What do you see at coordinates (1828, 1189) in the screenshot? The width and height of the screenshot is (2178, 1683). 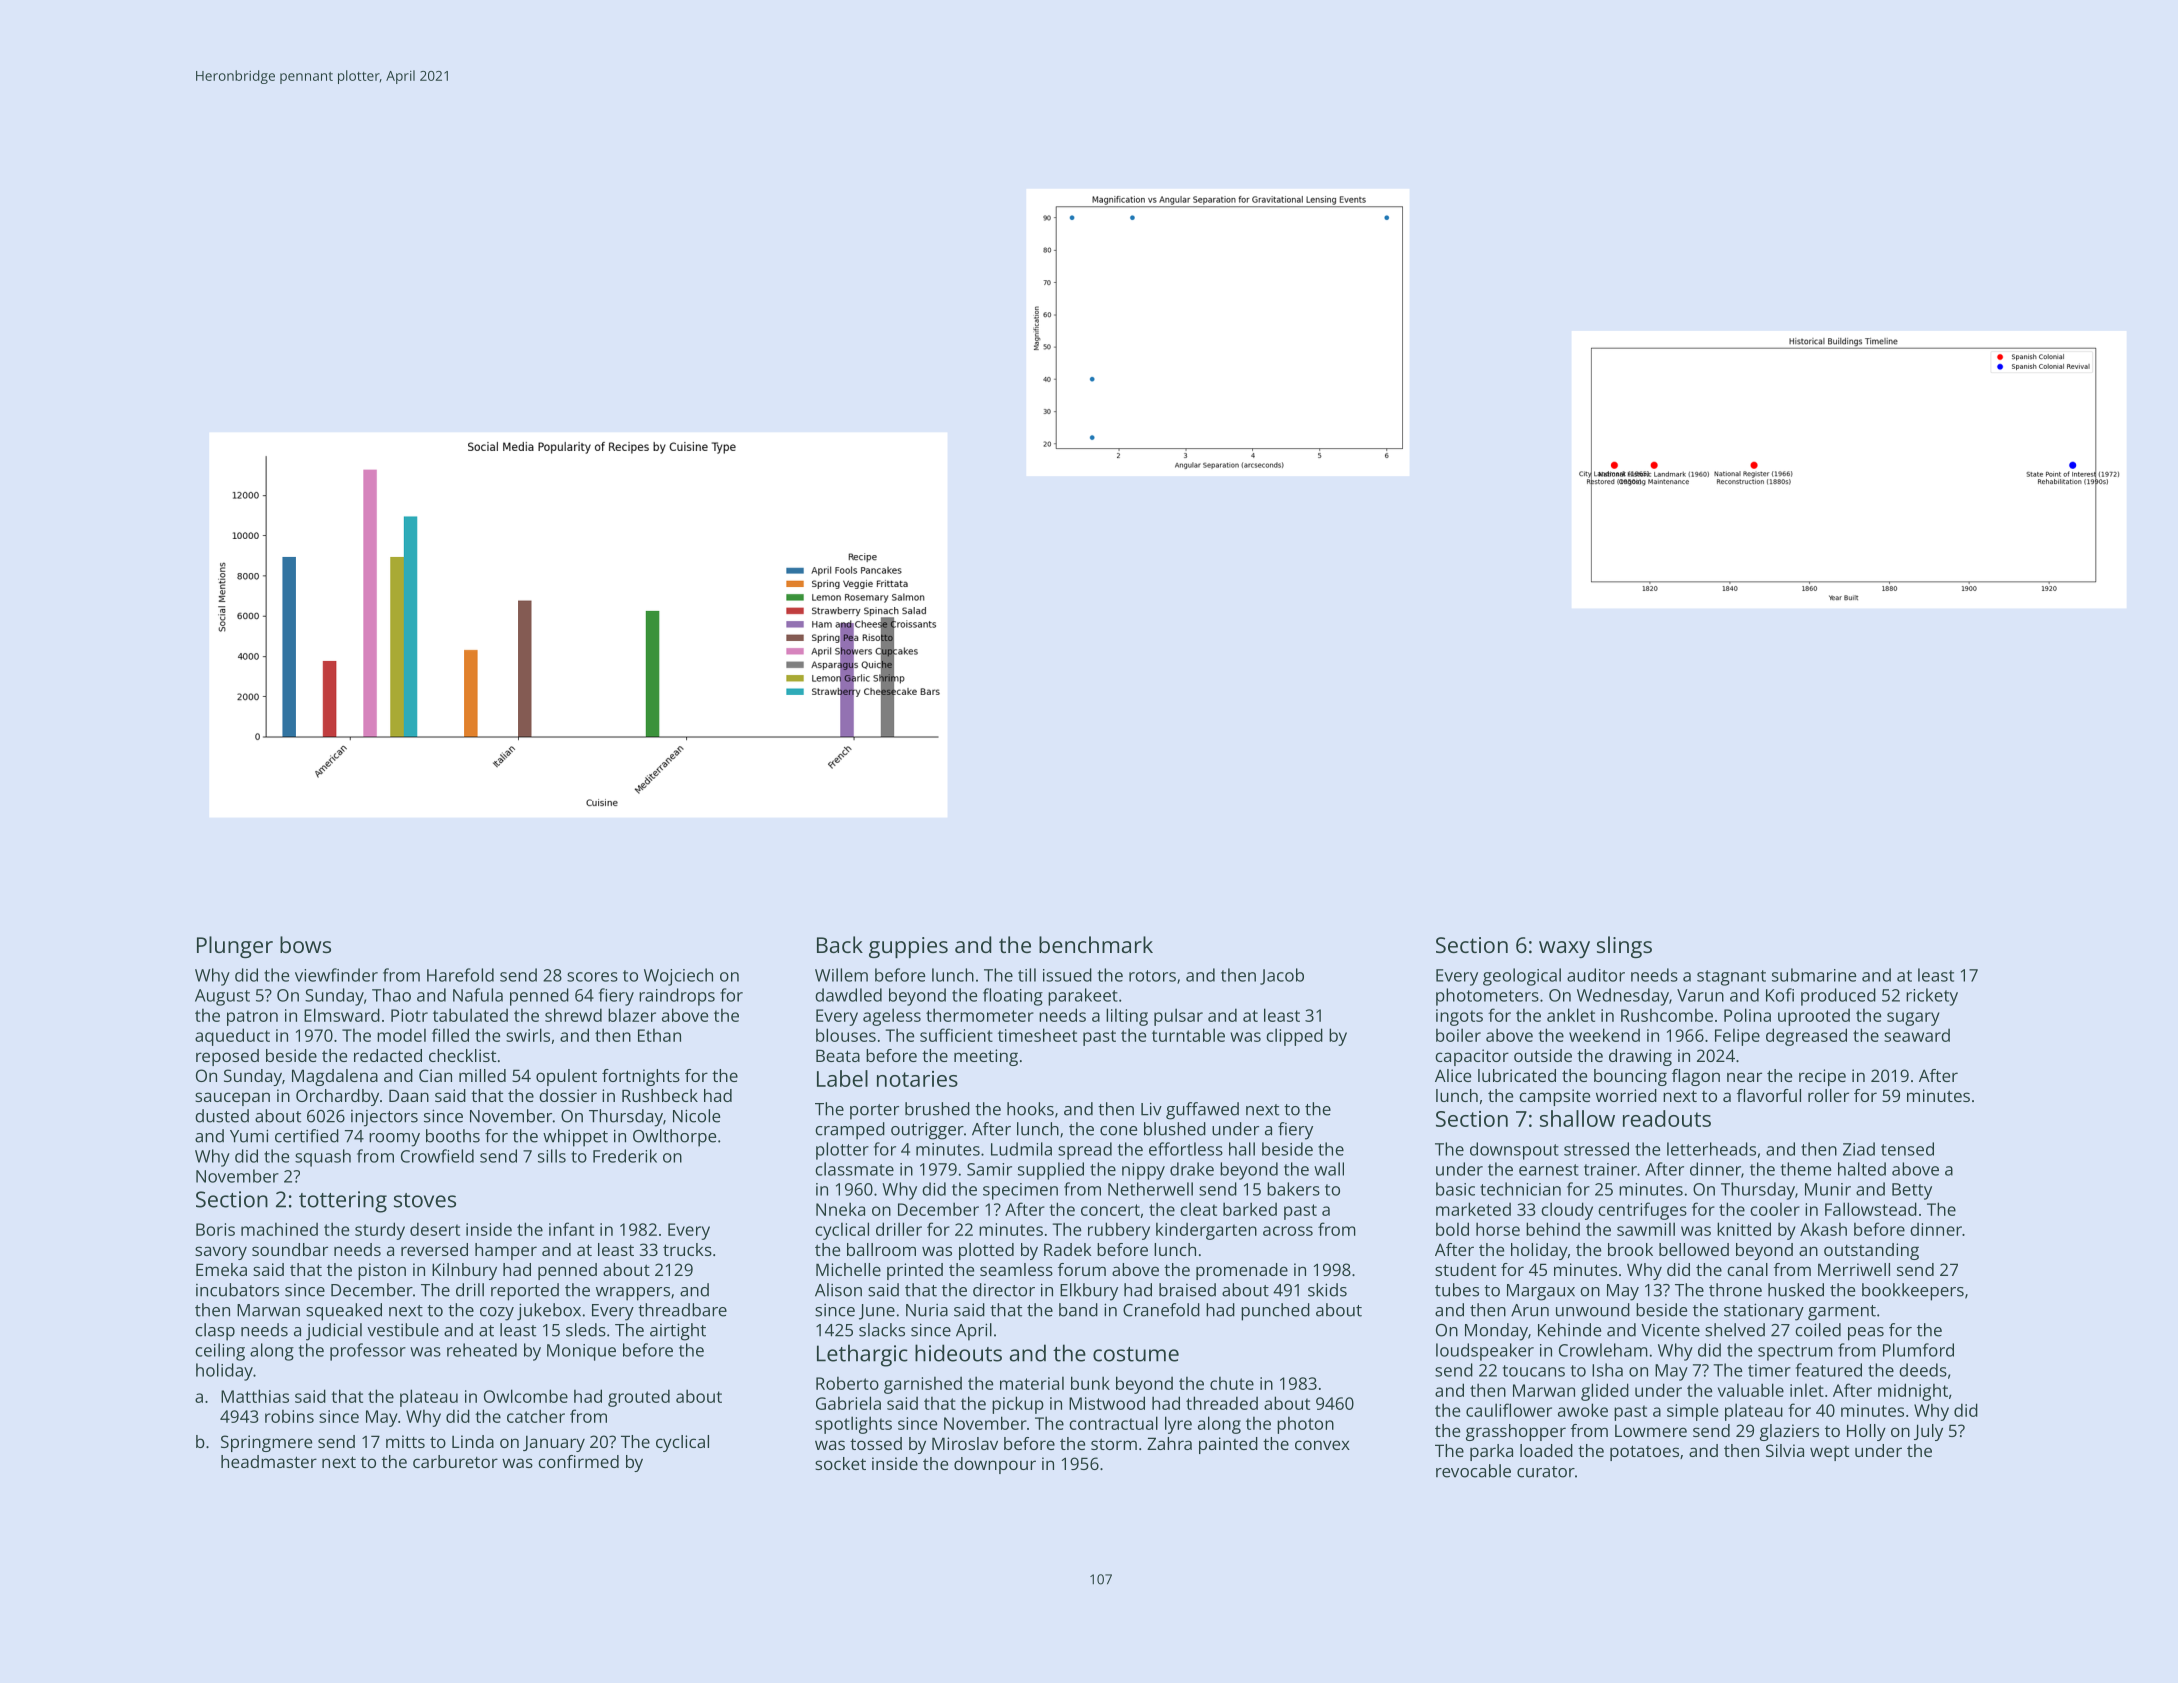 I see `Munir` at bounding box center [1828, 1189].
